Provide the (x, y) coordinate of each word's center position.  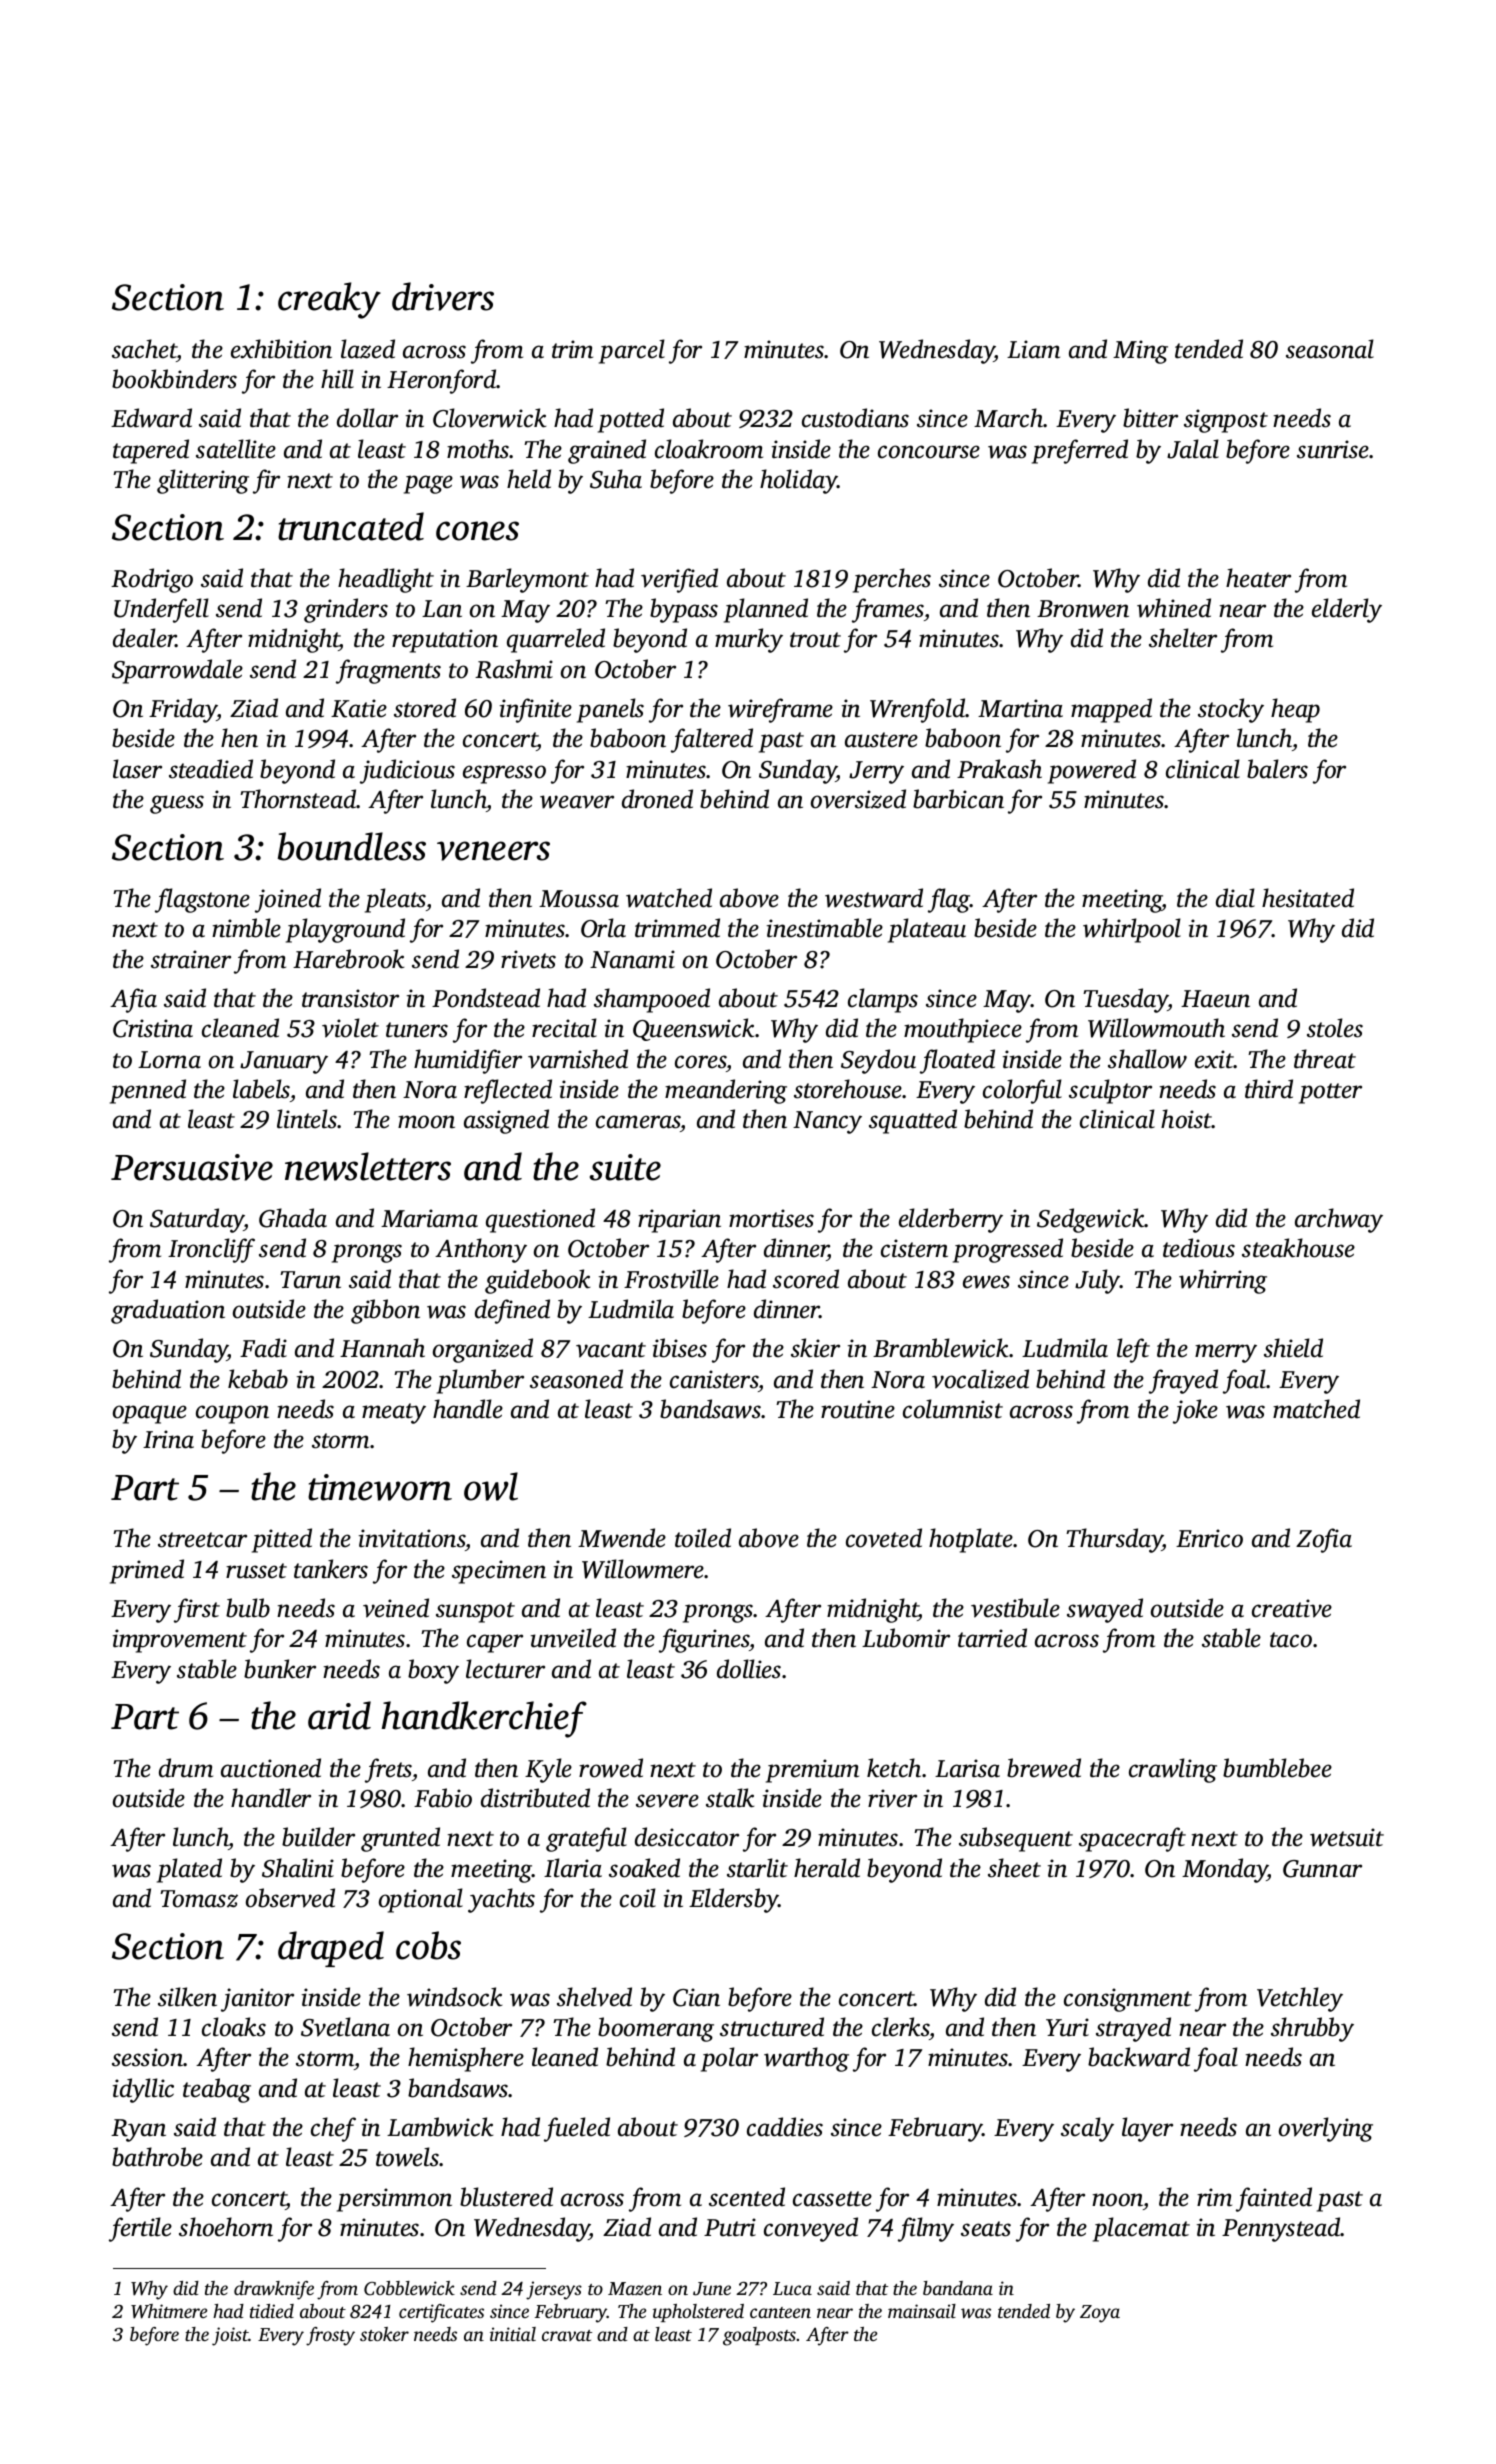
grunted (400, 1839)
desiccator (687, 1837)
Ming (1140, 352)
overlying (1326, 2129)
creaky (329, 300)
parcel (632, 351)
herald (827, 1868)
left (1133, 1350)
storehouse (848, 1089)
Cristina (153, 1028)
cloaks (234, 2027)
